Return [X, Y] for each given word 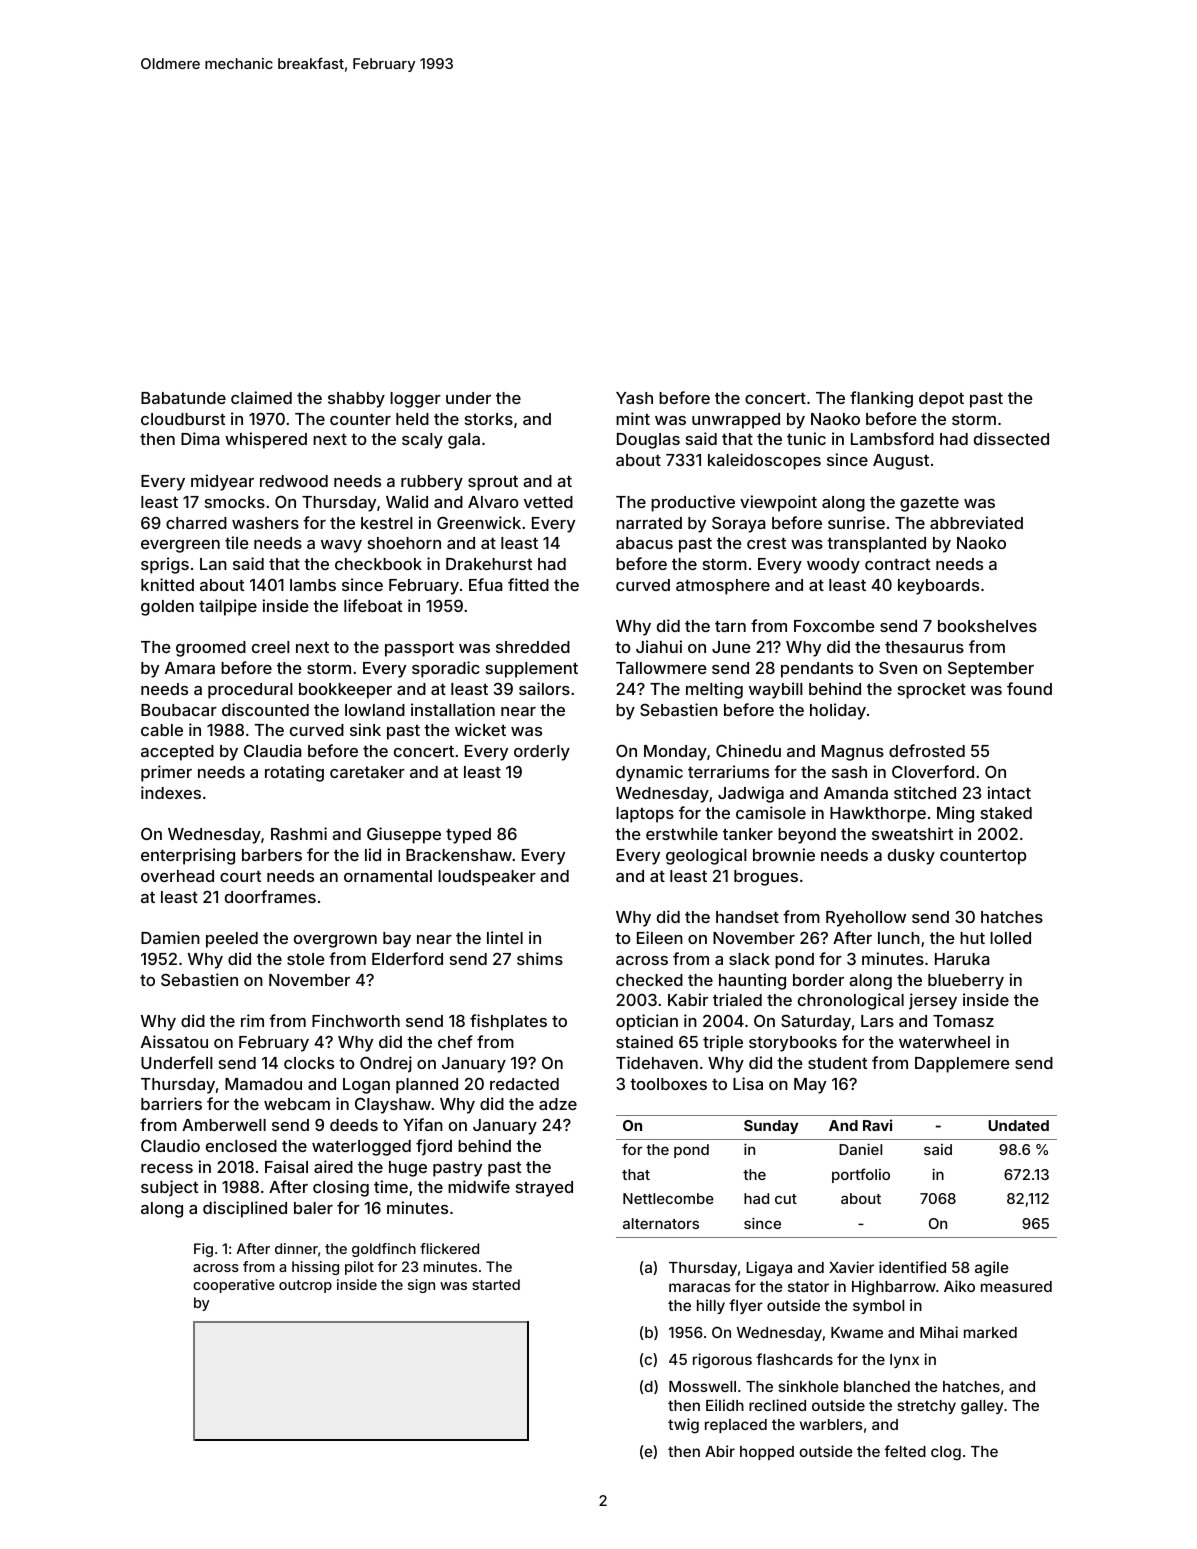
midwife [479, 1186]
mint [633, 418]
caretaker [367, 772]
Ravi [877, 1125]
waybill [776, 690]
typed [468, 836]
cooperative [234, 1286]
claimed [261, 397]
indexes [171, 792]
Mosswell [702, 1386]
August [901, 462]
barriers [171, 1103]
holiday [838, 711]
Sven [898, 668]
